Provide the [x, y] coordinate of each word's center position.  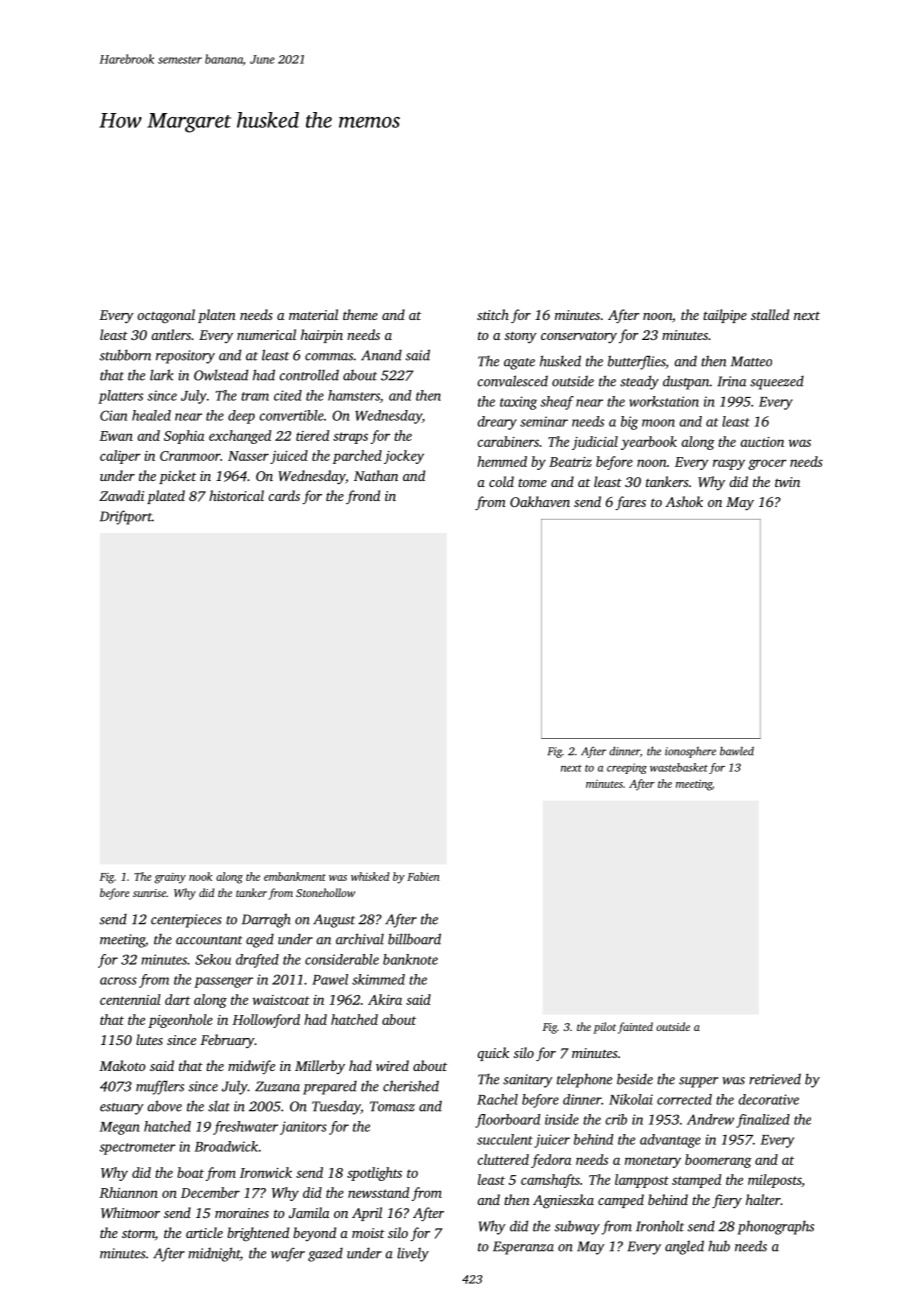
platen [217, 316]
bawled [737, 751]
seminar [544, 421]
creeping [627, 768]
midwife [251, 1067]
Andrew [710, 1119]
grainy [170, 878]
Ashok [684, 501]
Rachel [497, 1099]
